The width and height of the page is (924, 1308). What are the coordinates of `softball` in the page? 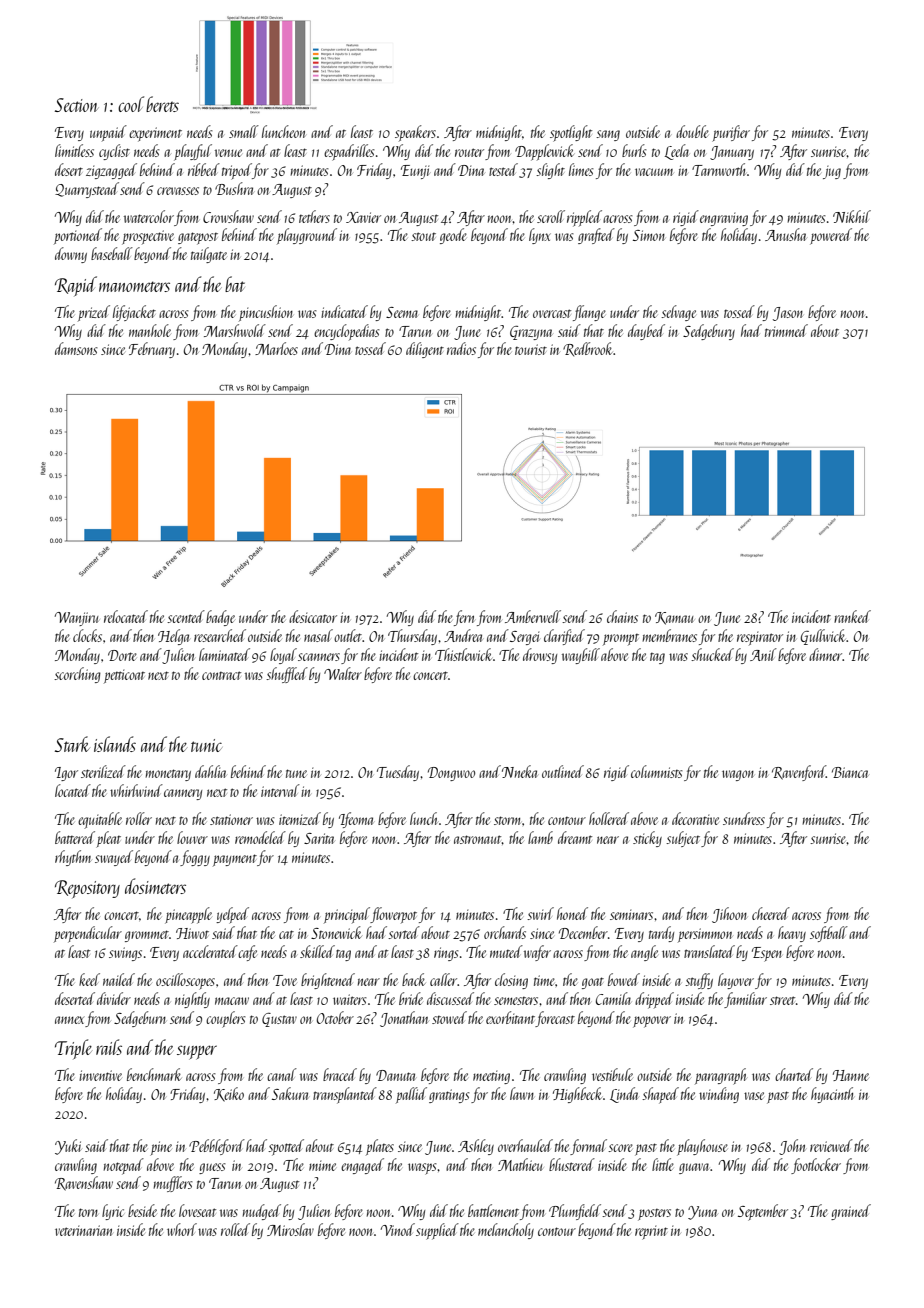 It's located at (829, 934).
